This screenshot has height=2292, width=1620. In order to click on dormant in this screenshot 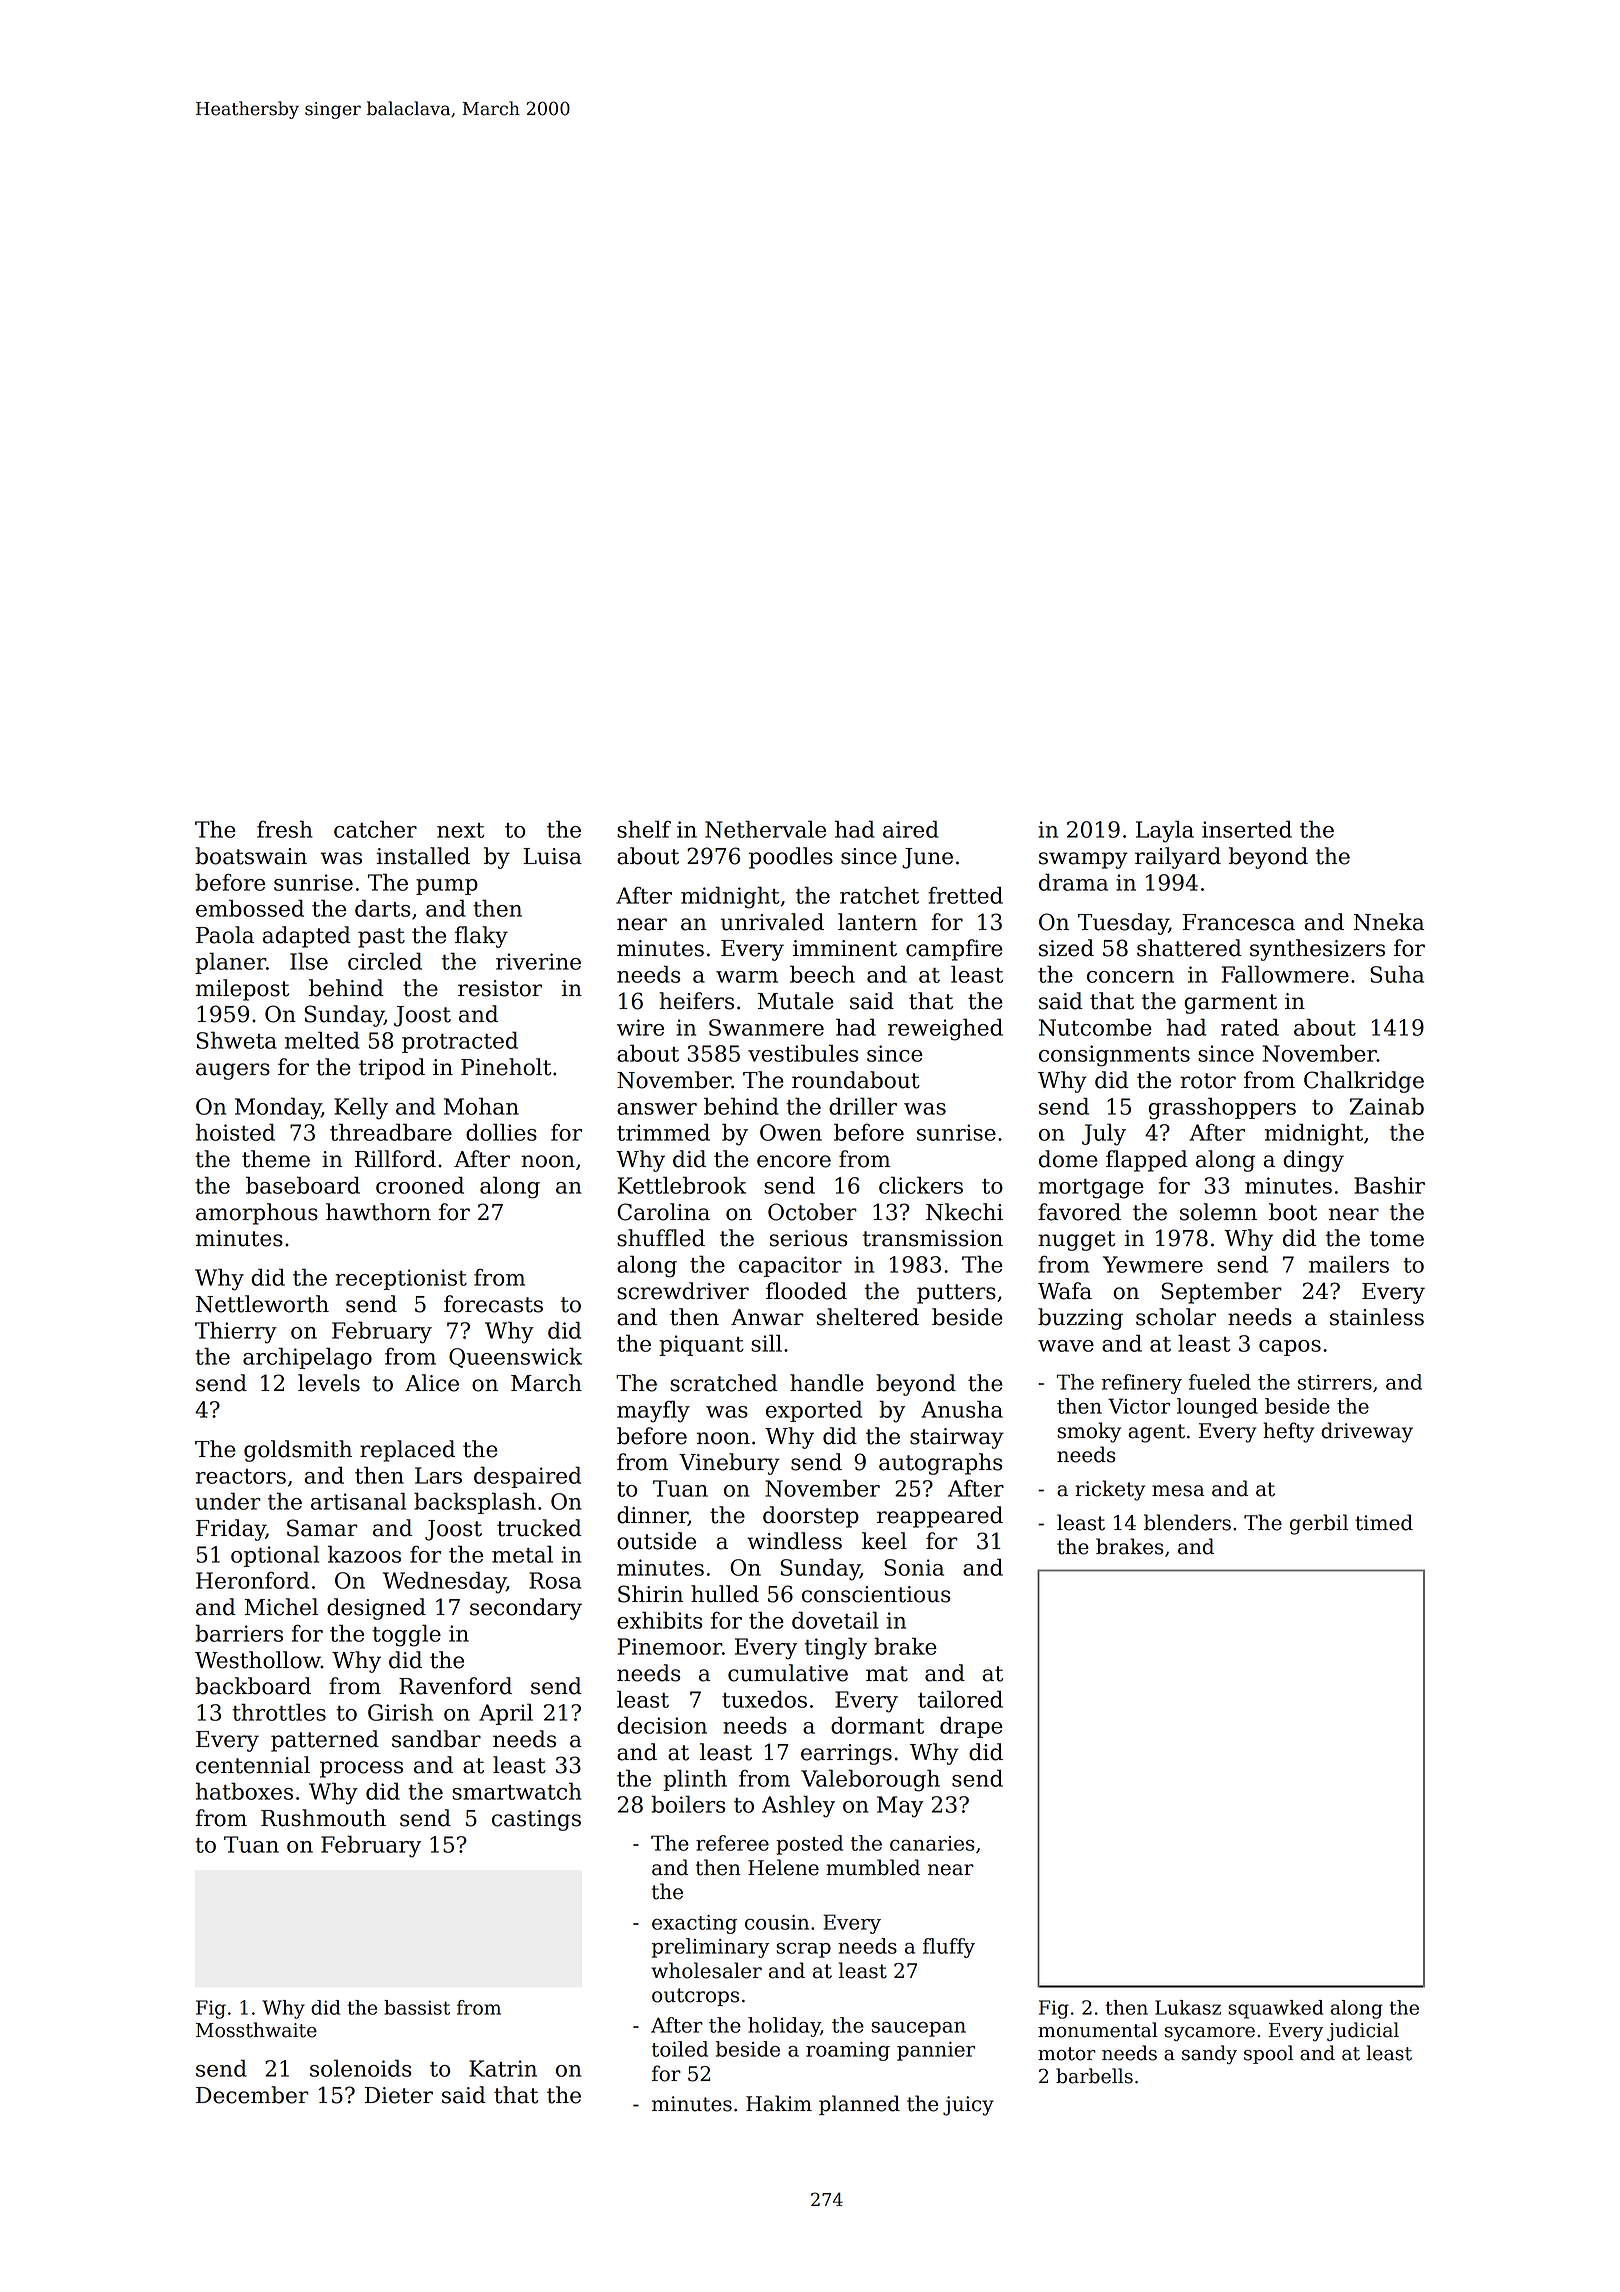, I will do `click(877, 1725)`.
